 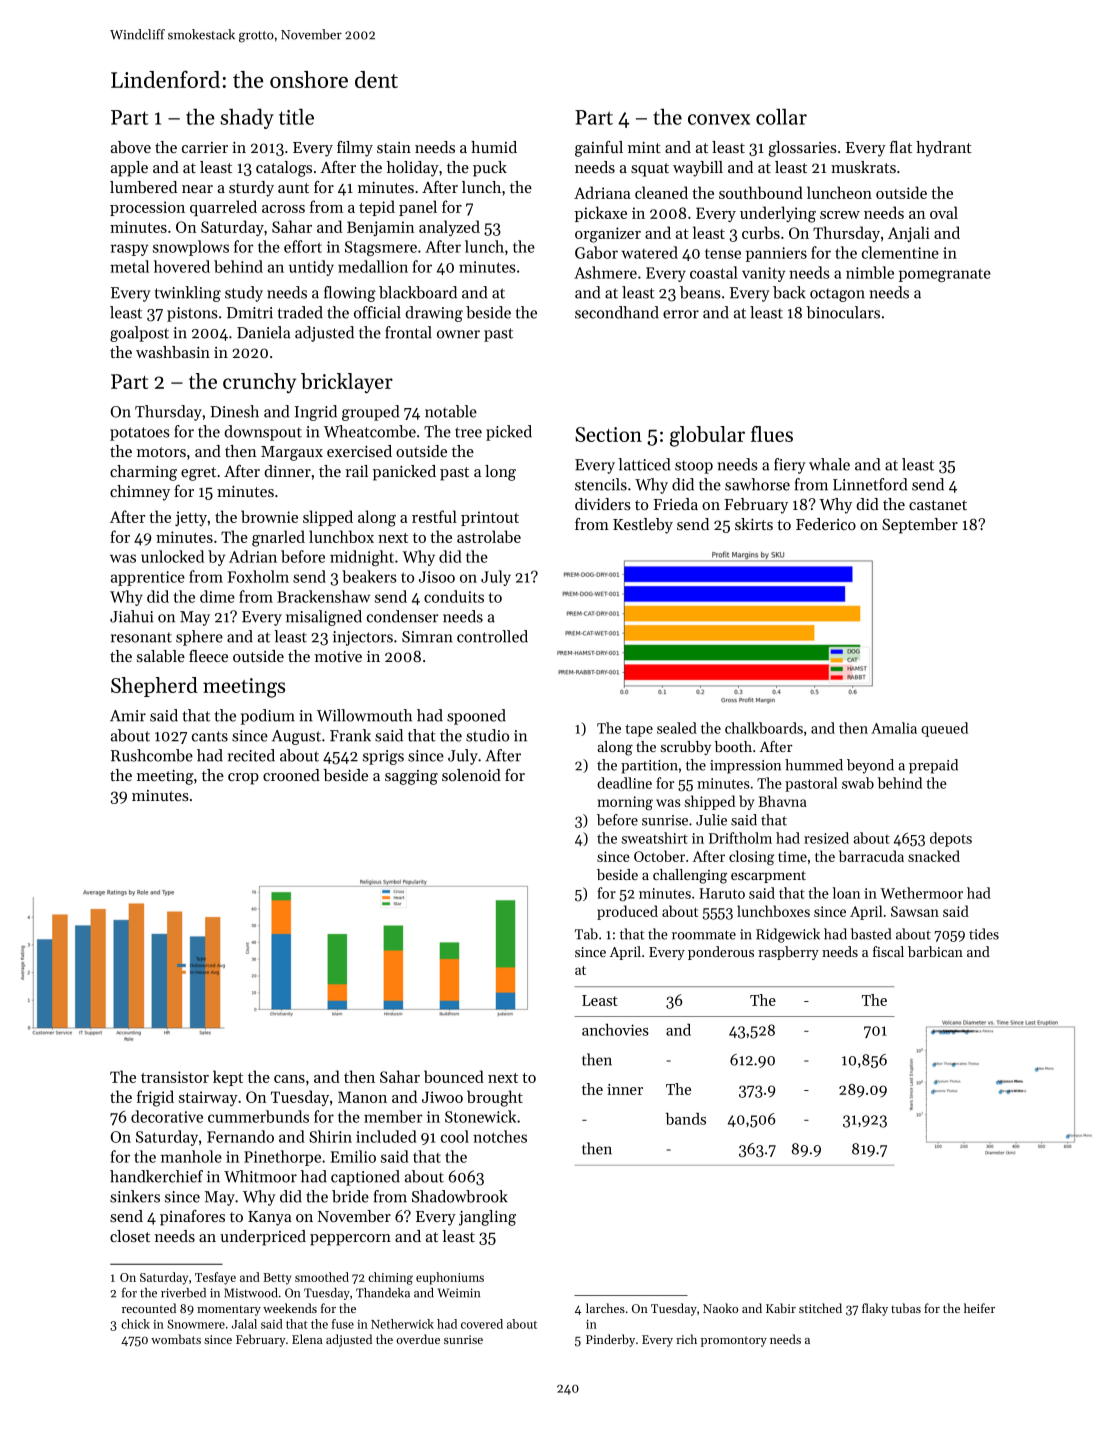 What do you see at coordinates (394, 147) in the screenshot?
I see `stain` at bounding box center [394, 147].
